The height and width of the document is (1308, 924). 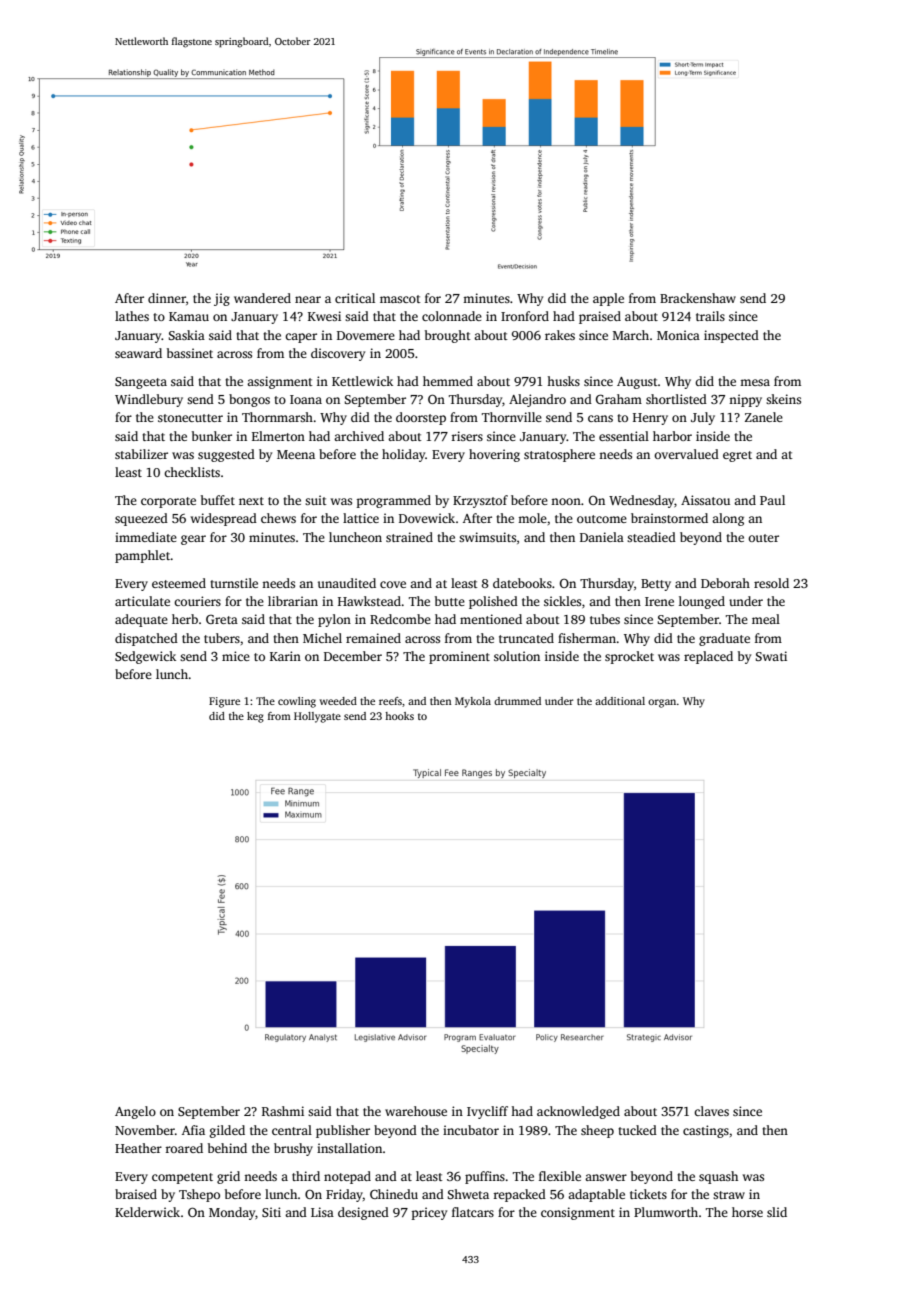 What do you see at coordinates (347, 583) in the document?
I see `unaudited` at bounding box center [347, 583].
